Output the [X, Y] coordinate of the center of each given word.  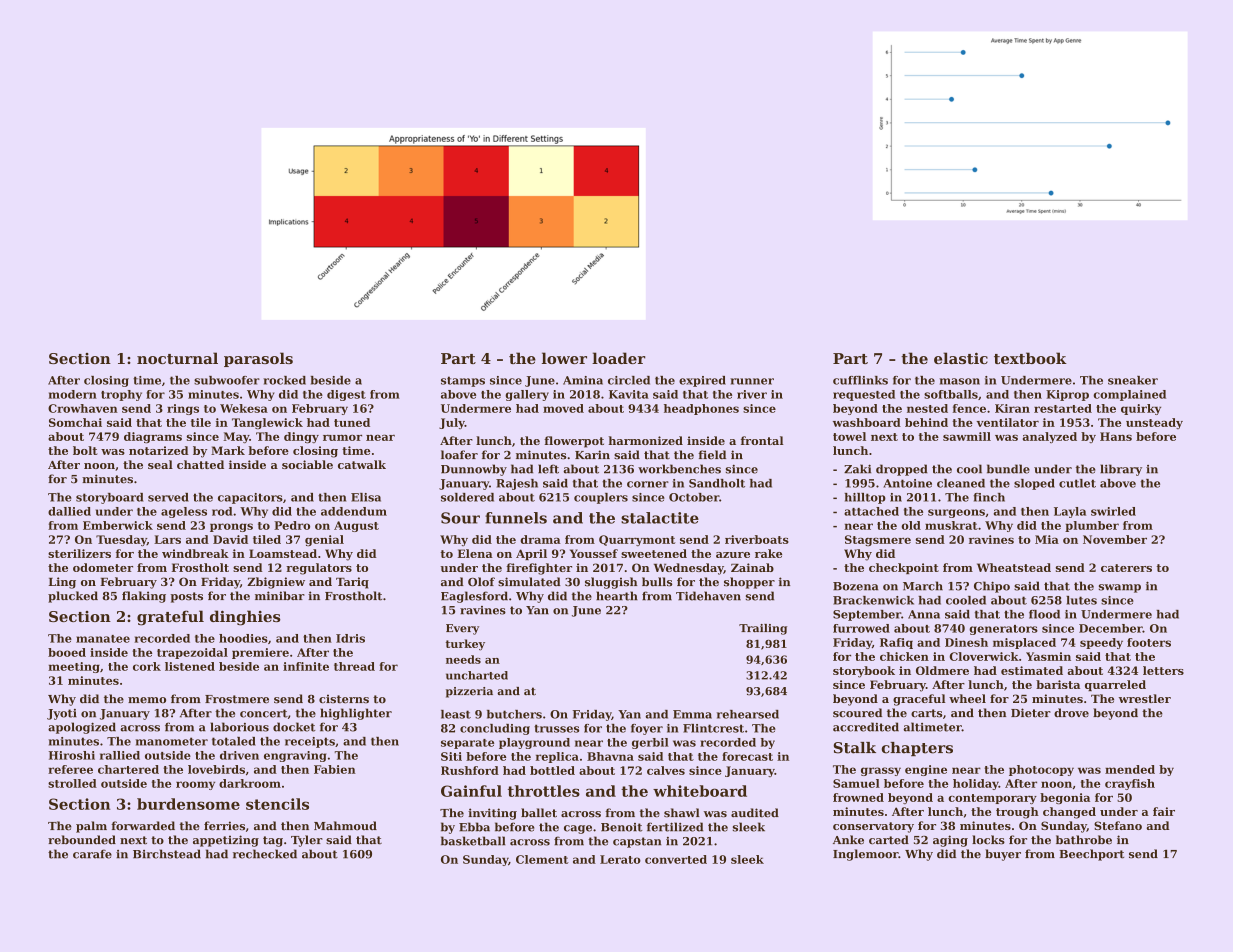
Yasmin [1048, 656]
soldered [467, 497]
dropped [902, 470]
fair [1164, 811]
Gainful [471, 791]
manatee [103, 639]
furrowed [861, 628]
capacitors [250, 498]
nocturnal [177, 358]
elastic [961, 358]
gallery [527, 395]
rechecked [265, 854]
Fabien [335, 769]
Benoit [621, 827]
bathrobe [1084, 840]
